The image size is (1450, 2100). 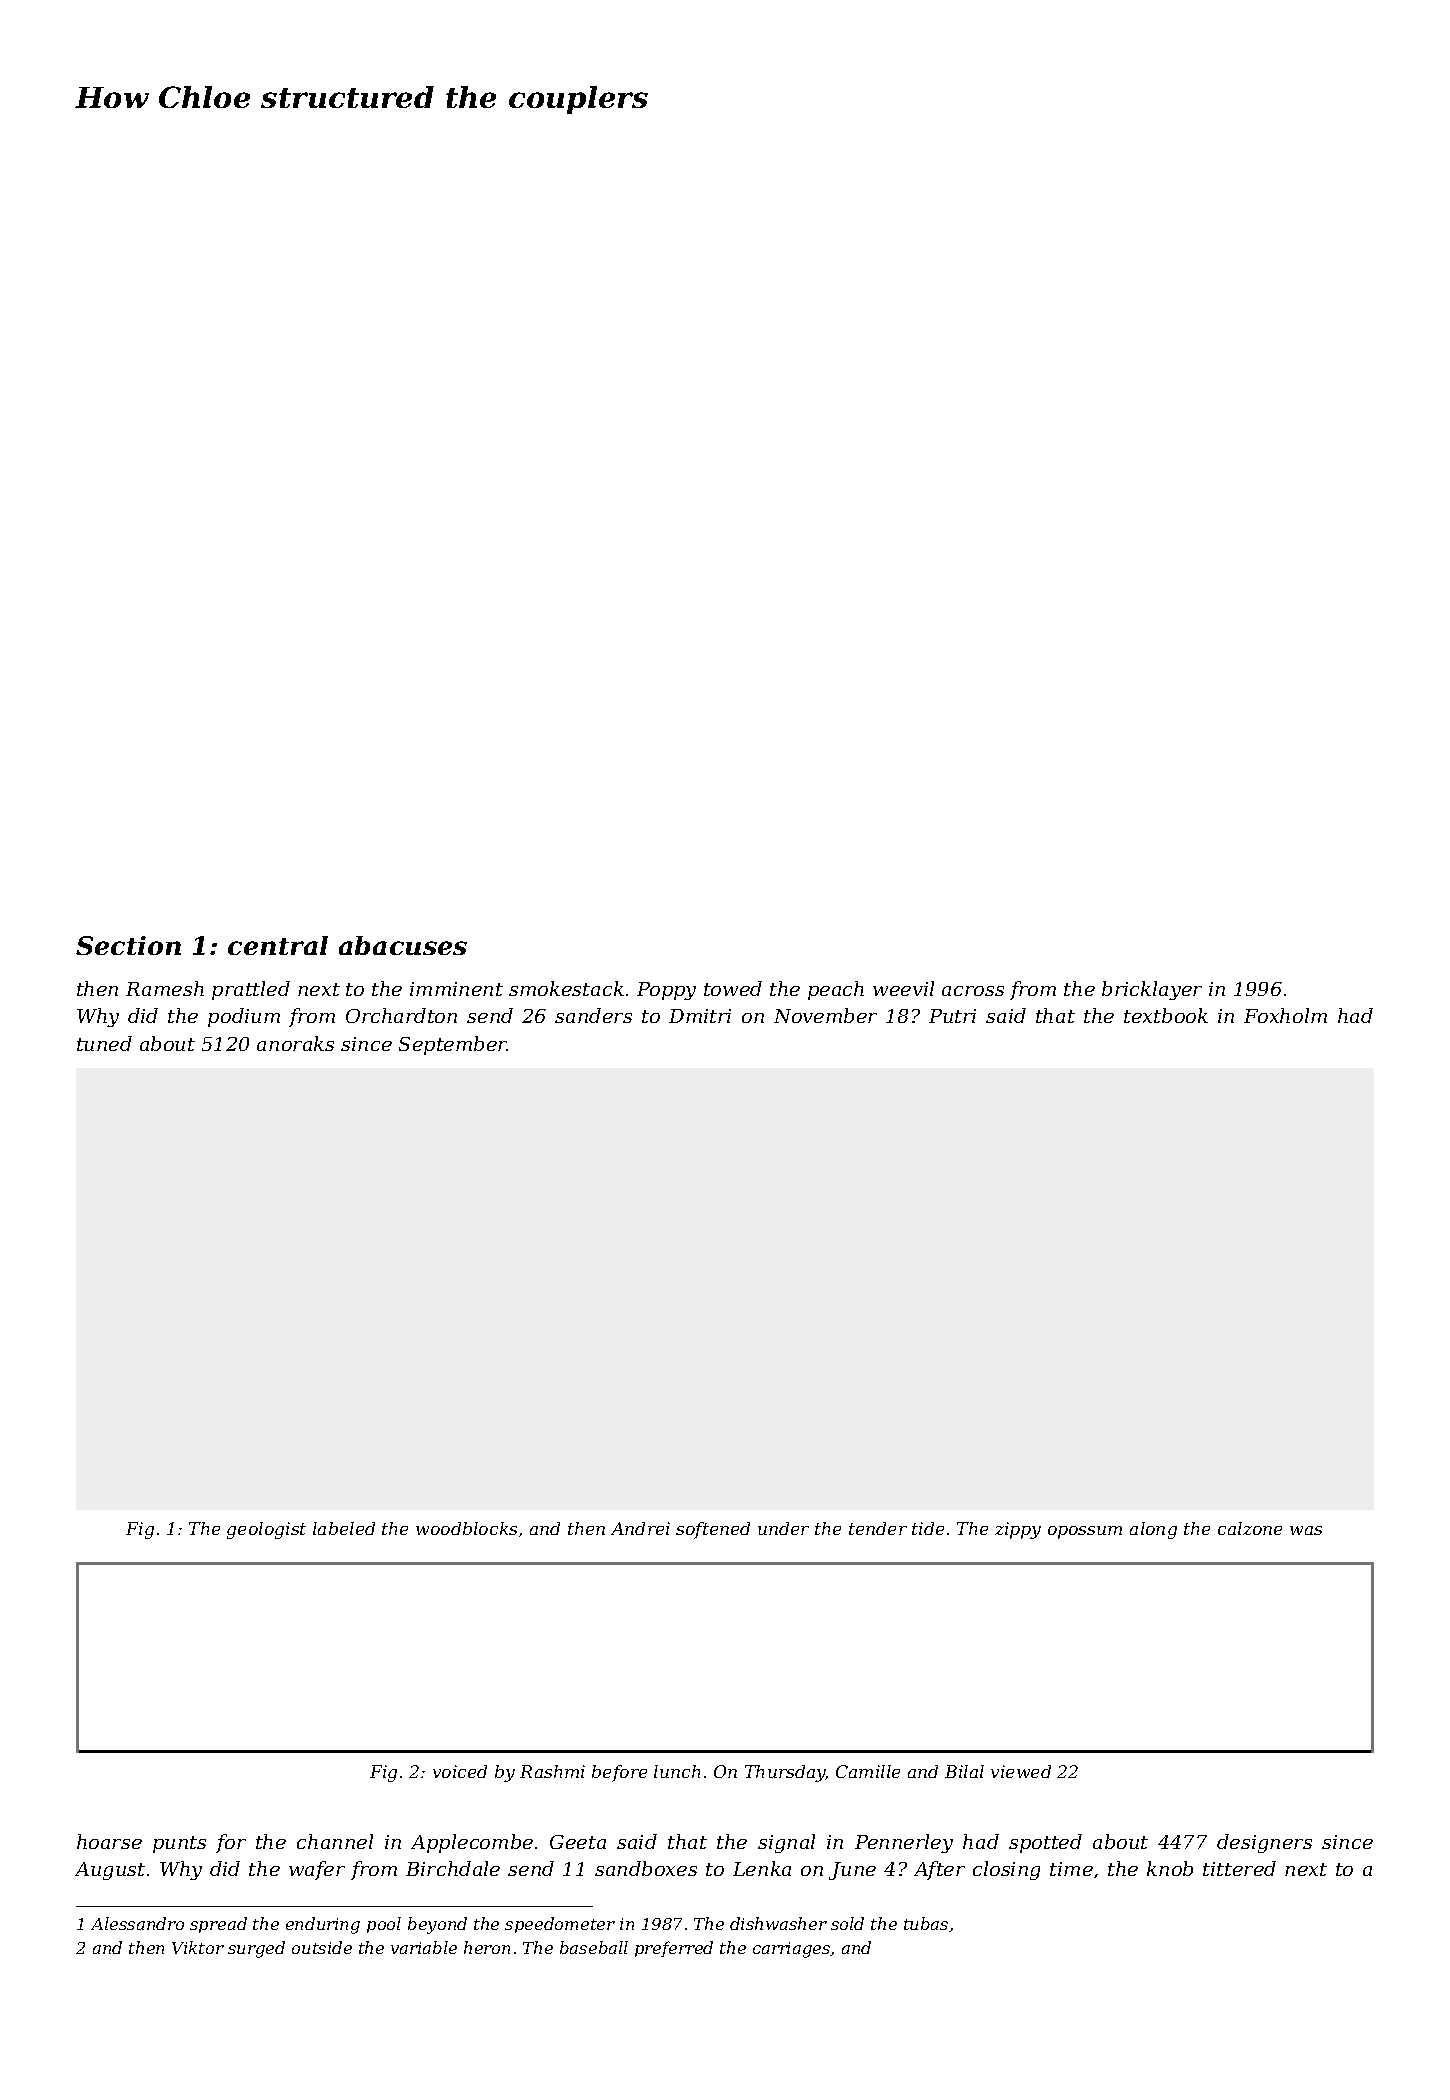 What do you see at coordinates (137, 1923) in the image?
I see `Alessandro` at bounding box center [137, 1923].
